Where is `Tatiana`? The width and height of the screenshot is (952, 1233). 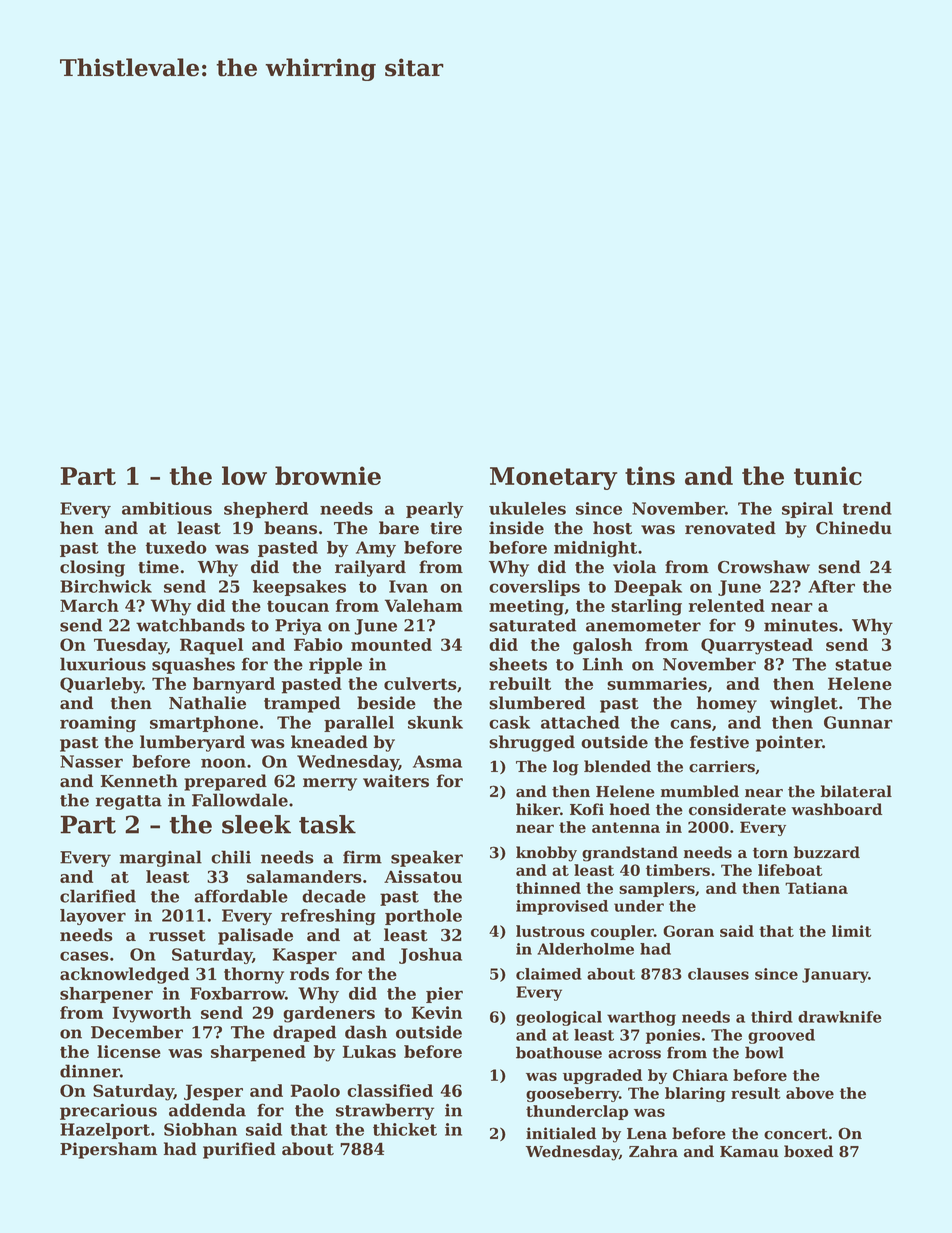
Tatiana is located at coordinates (816, 888).
